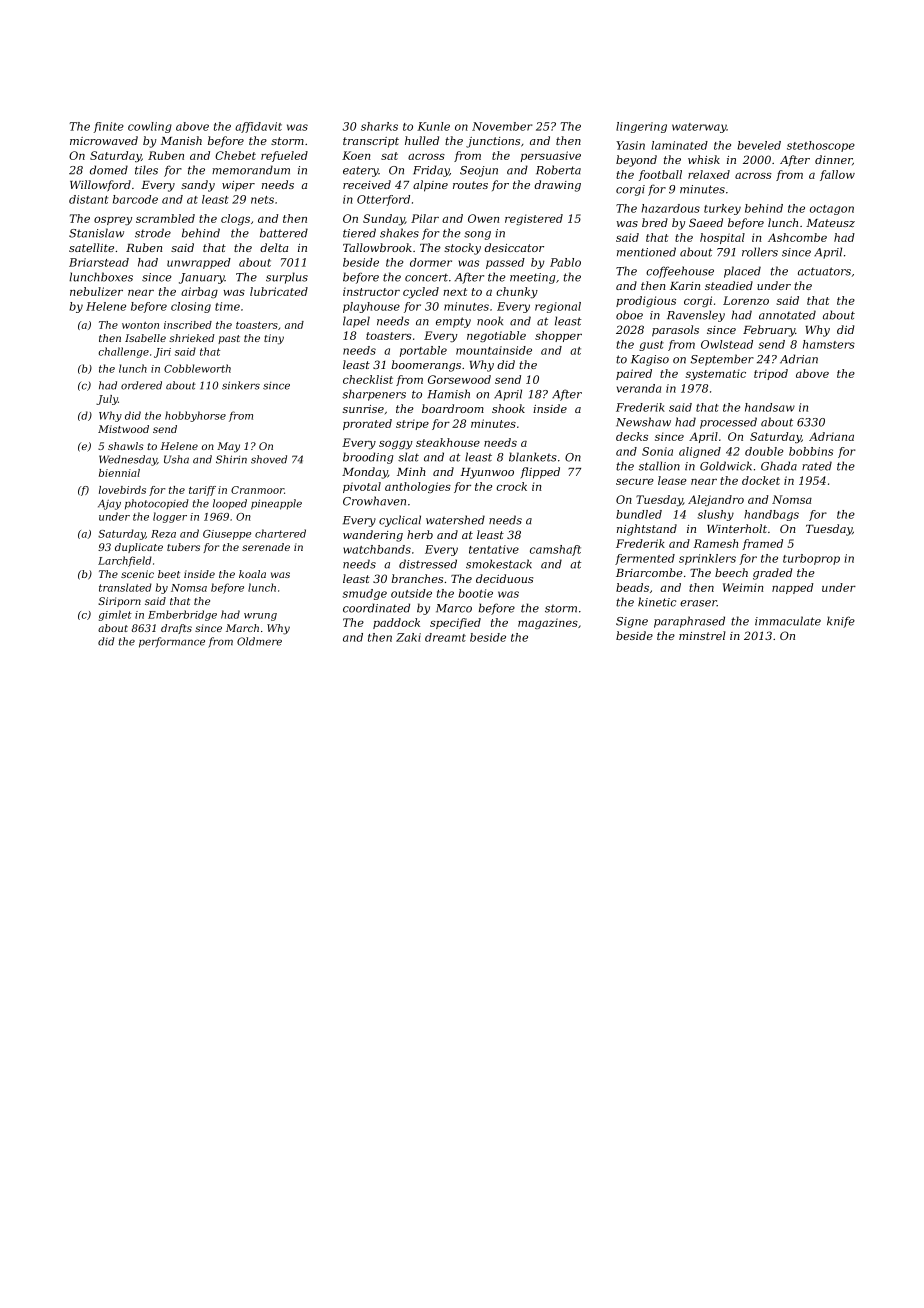 The width and height of the screenshot is (924, 1308). What do you see at coordinates (119, 473) in the screenshot?
I see `biennial` at bounding box center [119, 473].
